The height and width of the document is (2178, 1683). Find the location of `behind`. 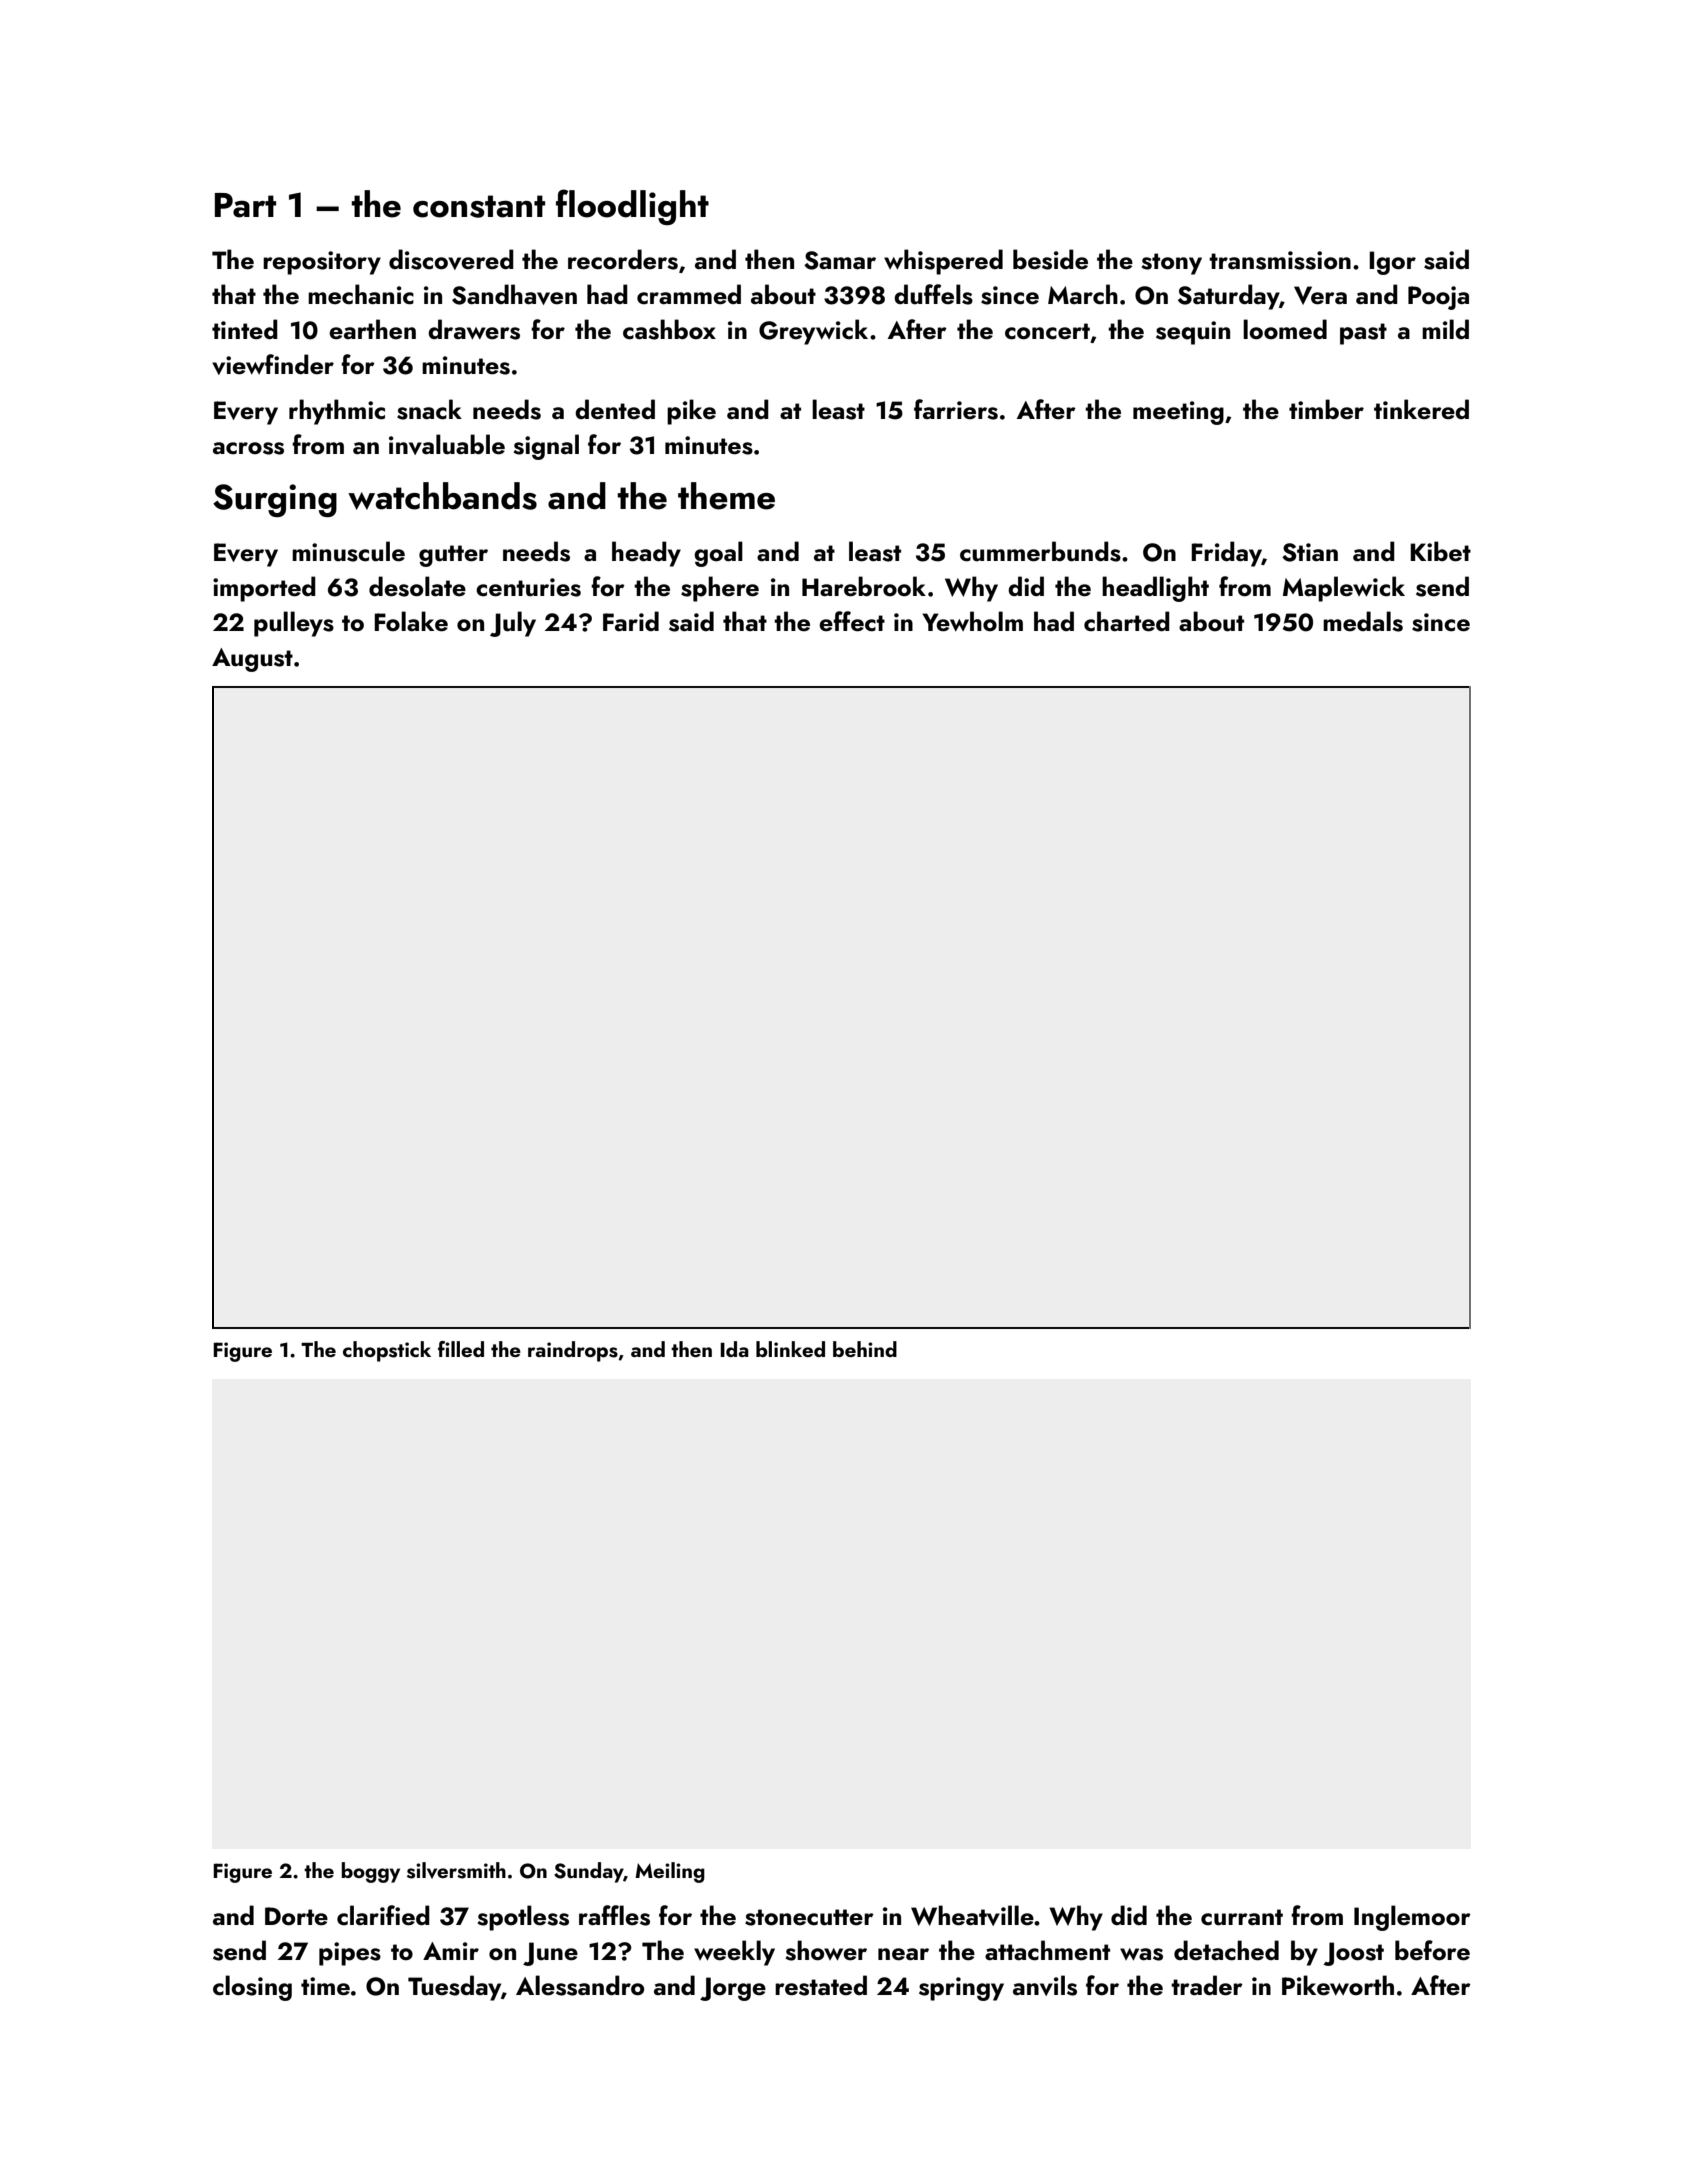

behind is located at coordinates (865, 1349).
